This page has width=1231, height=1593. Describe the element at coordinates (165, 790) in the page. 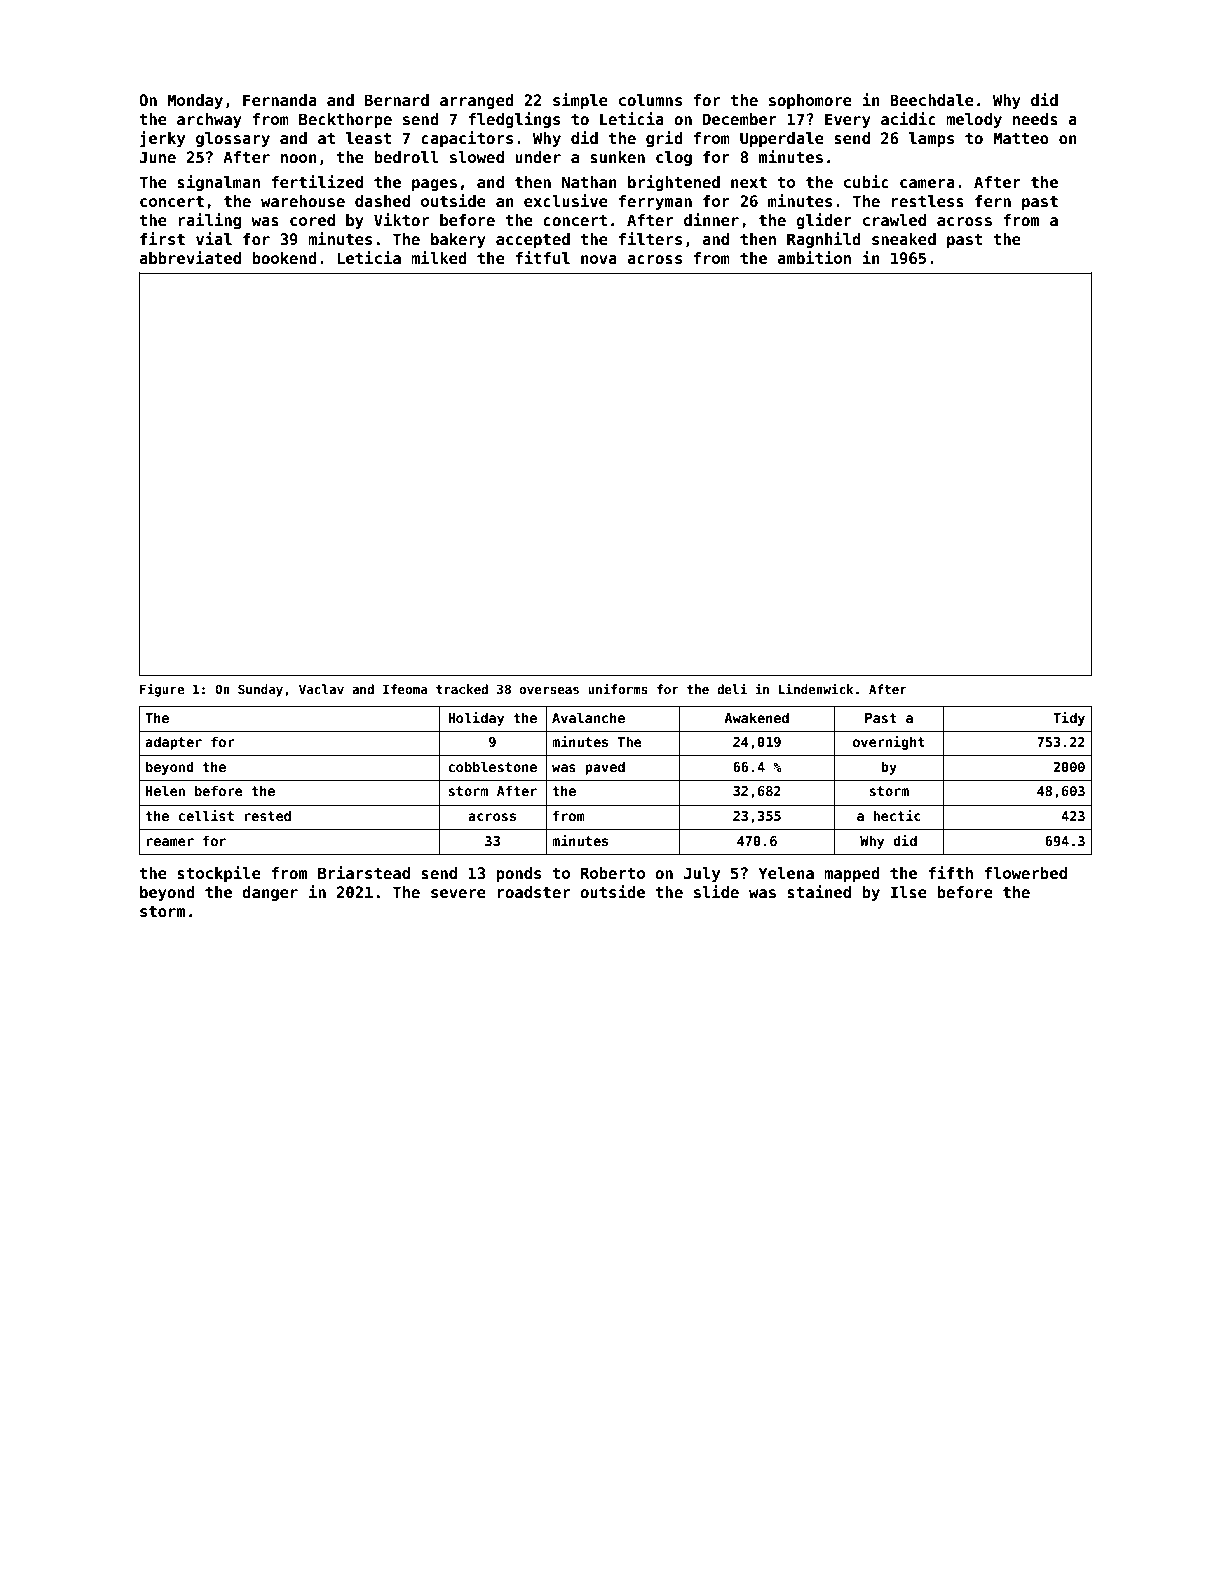

I see `Helen` at that location.
